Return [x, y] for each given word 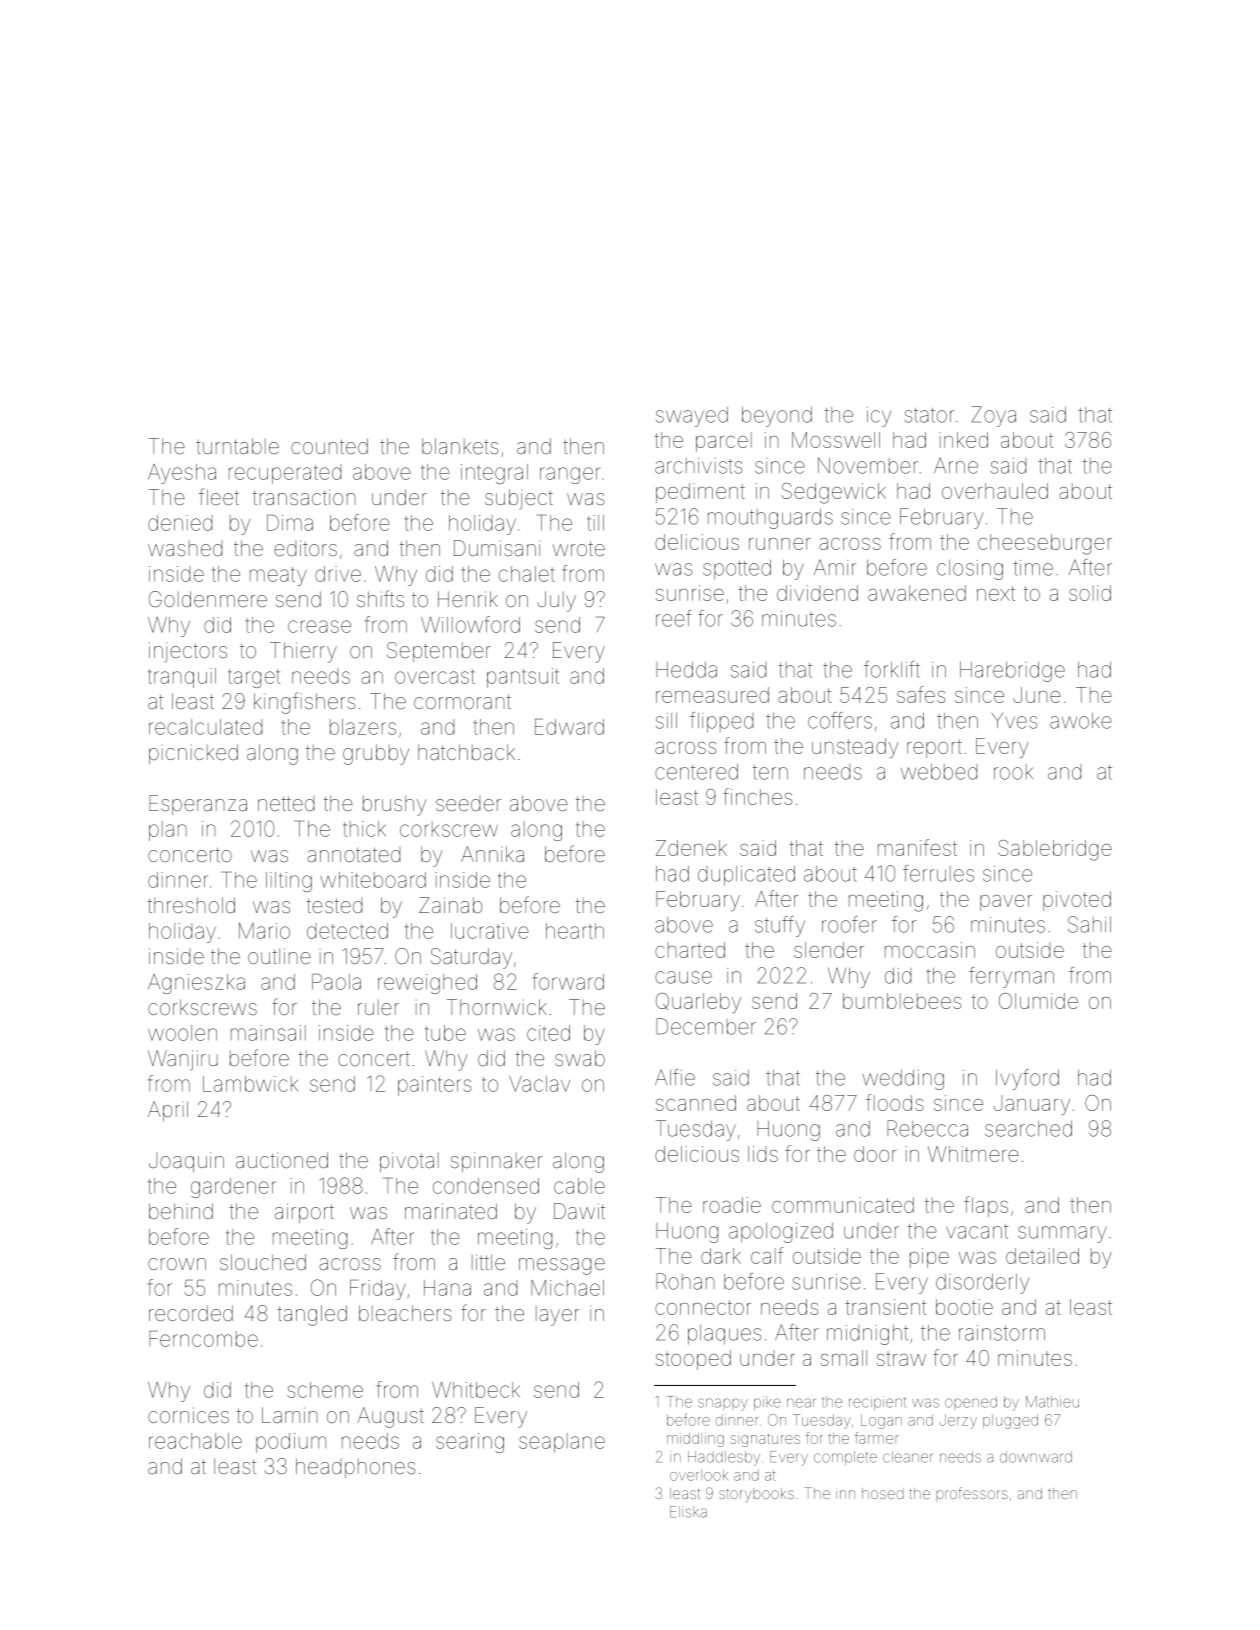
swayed [692, 417]
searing [470, 1443]
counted [329, 446]
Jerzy [958, 1421]
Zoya [994, 416]
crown [177, 1264]
